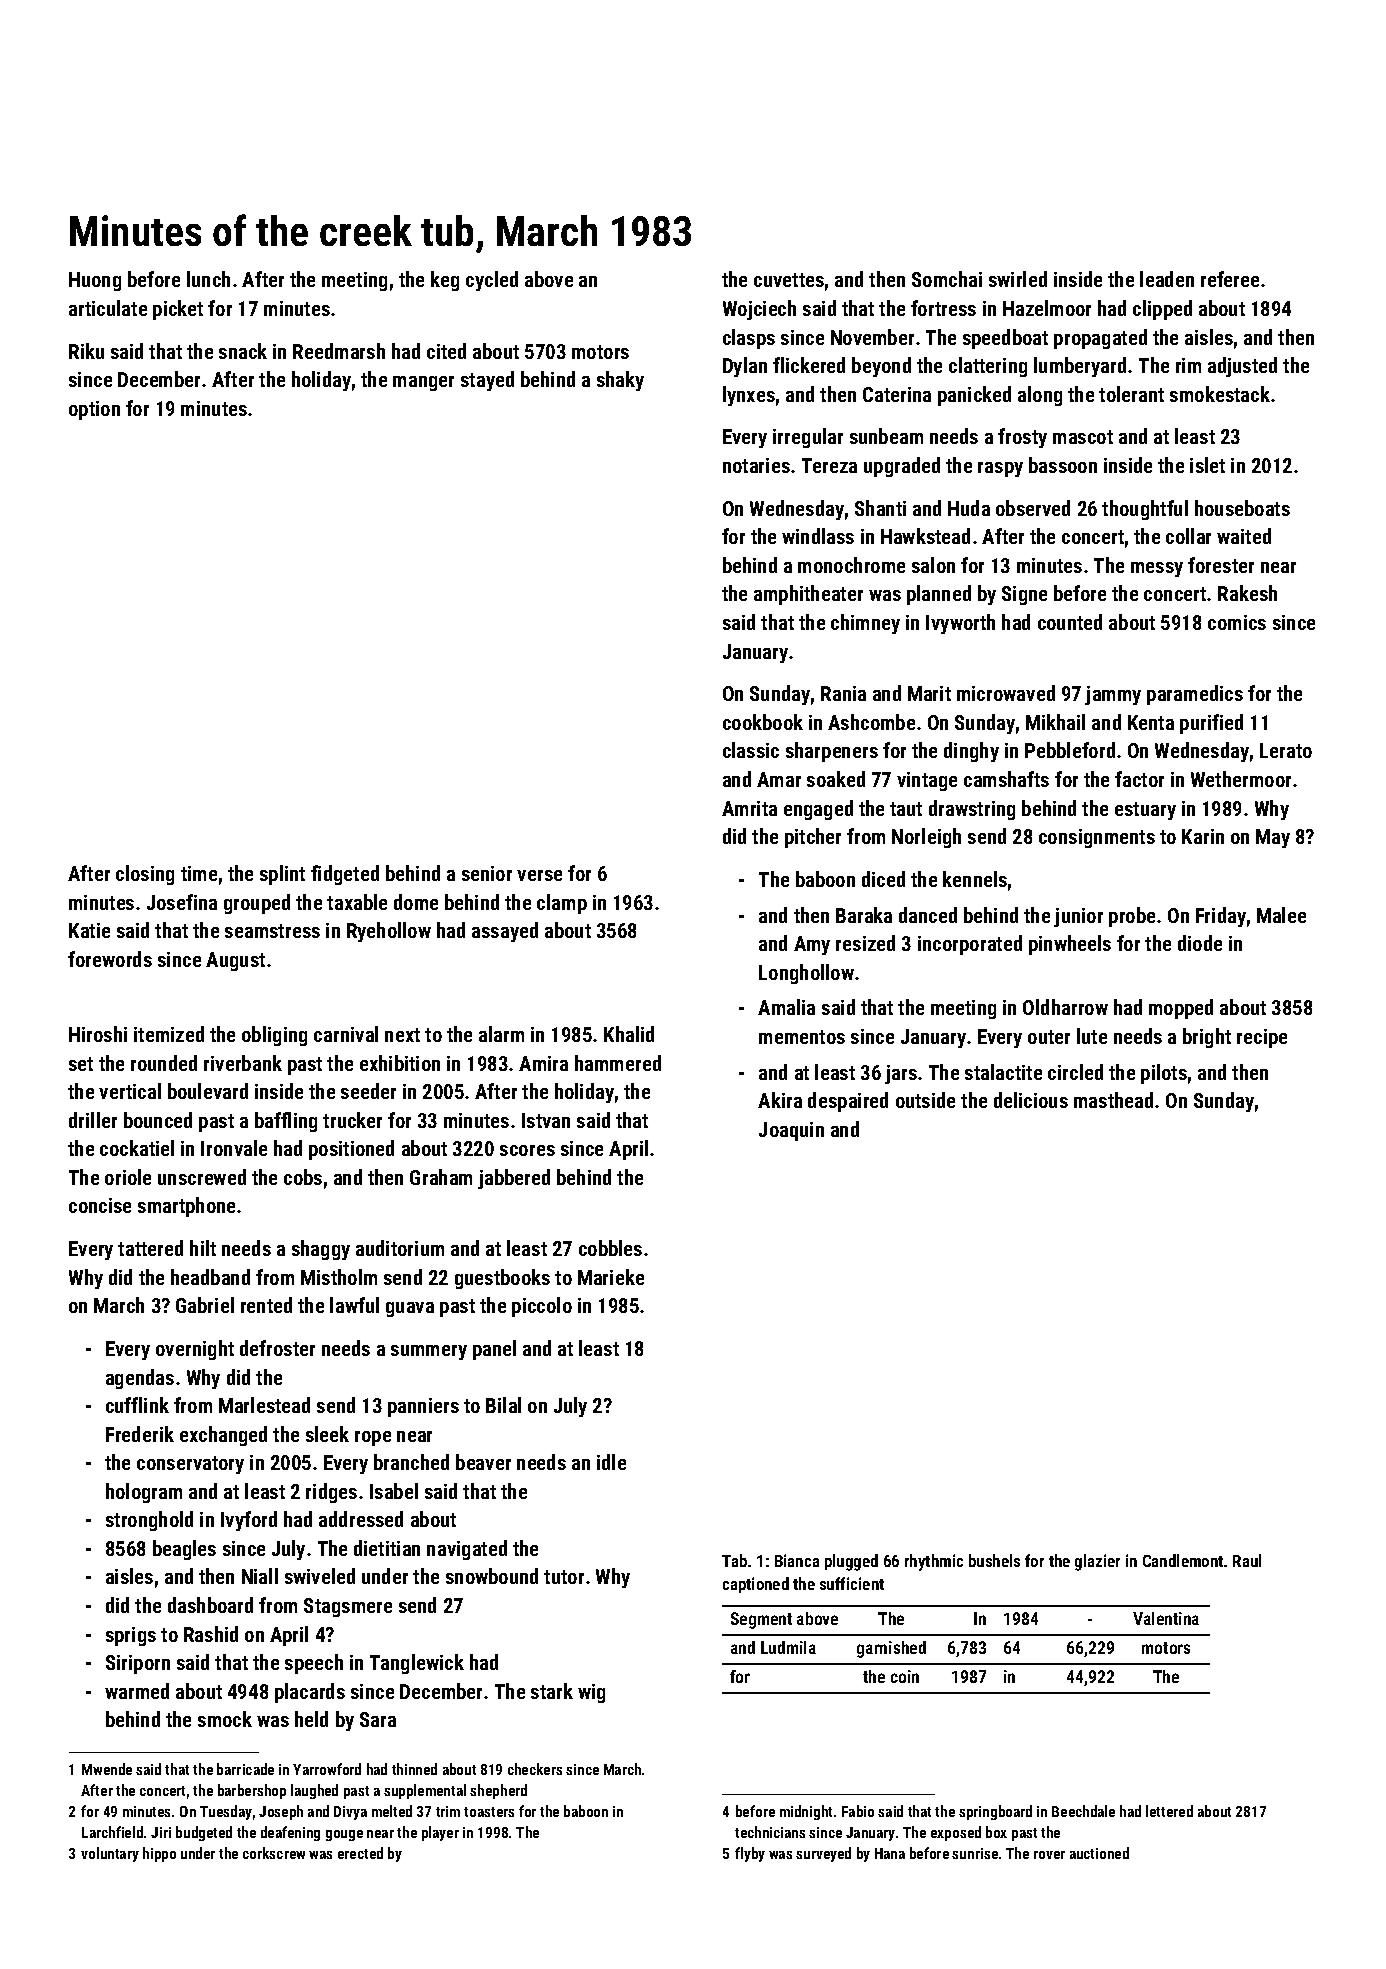  What do you see at coordinates (505, 932) in the screenshot?
I see `assayed` at bounding box center [505, 932].
